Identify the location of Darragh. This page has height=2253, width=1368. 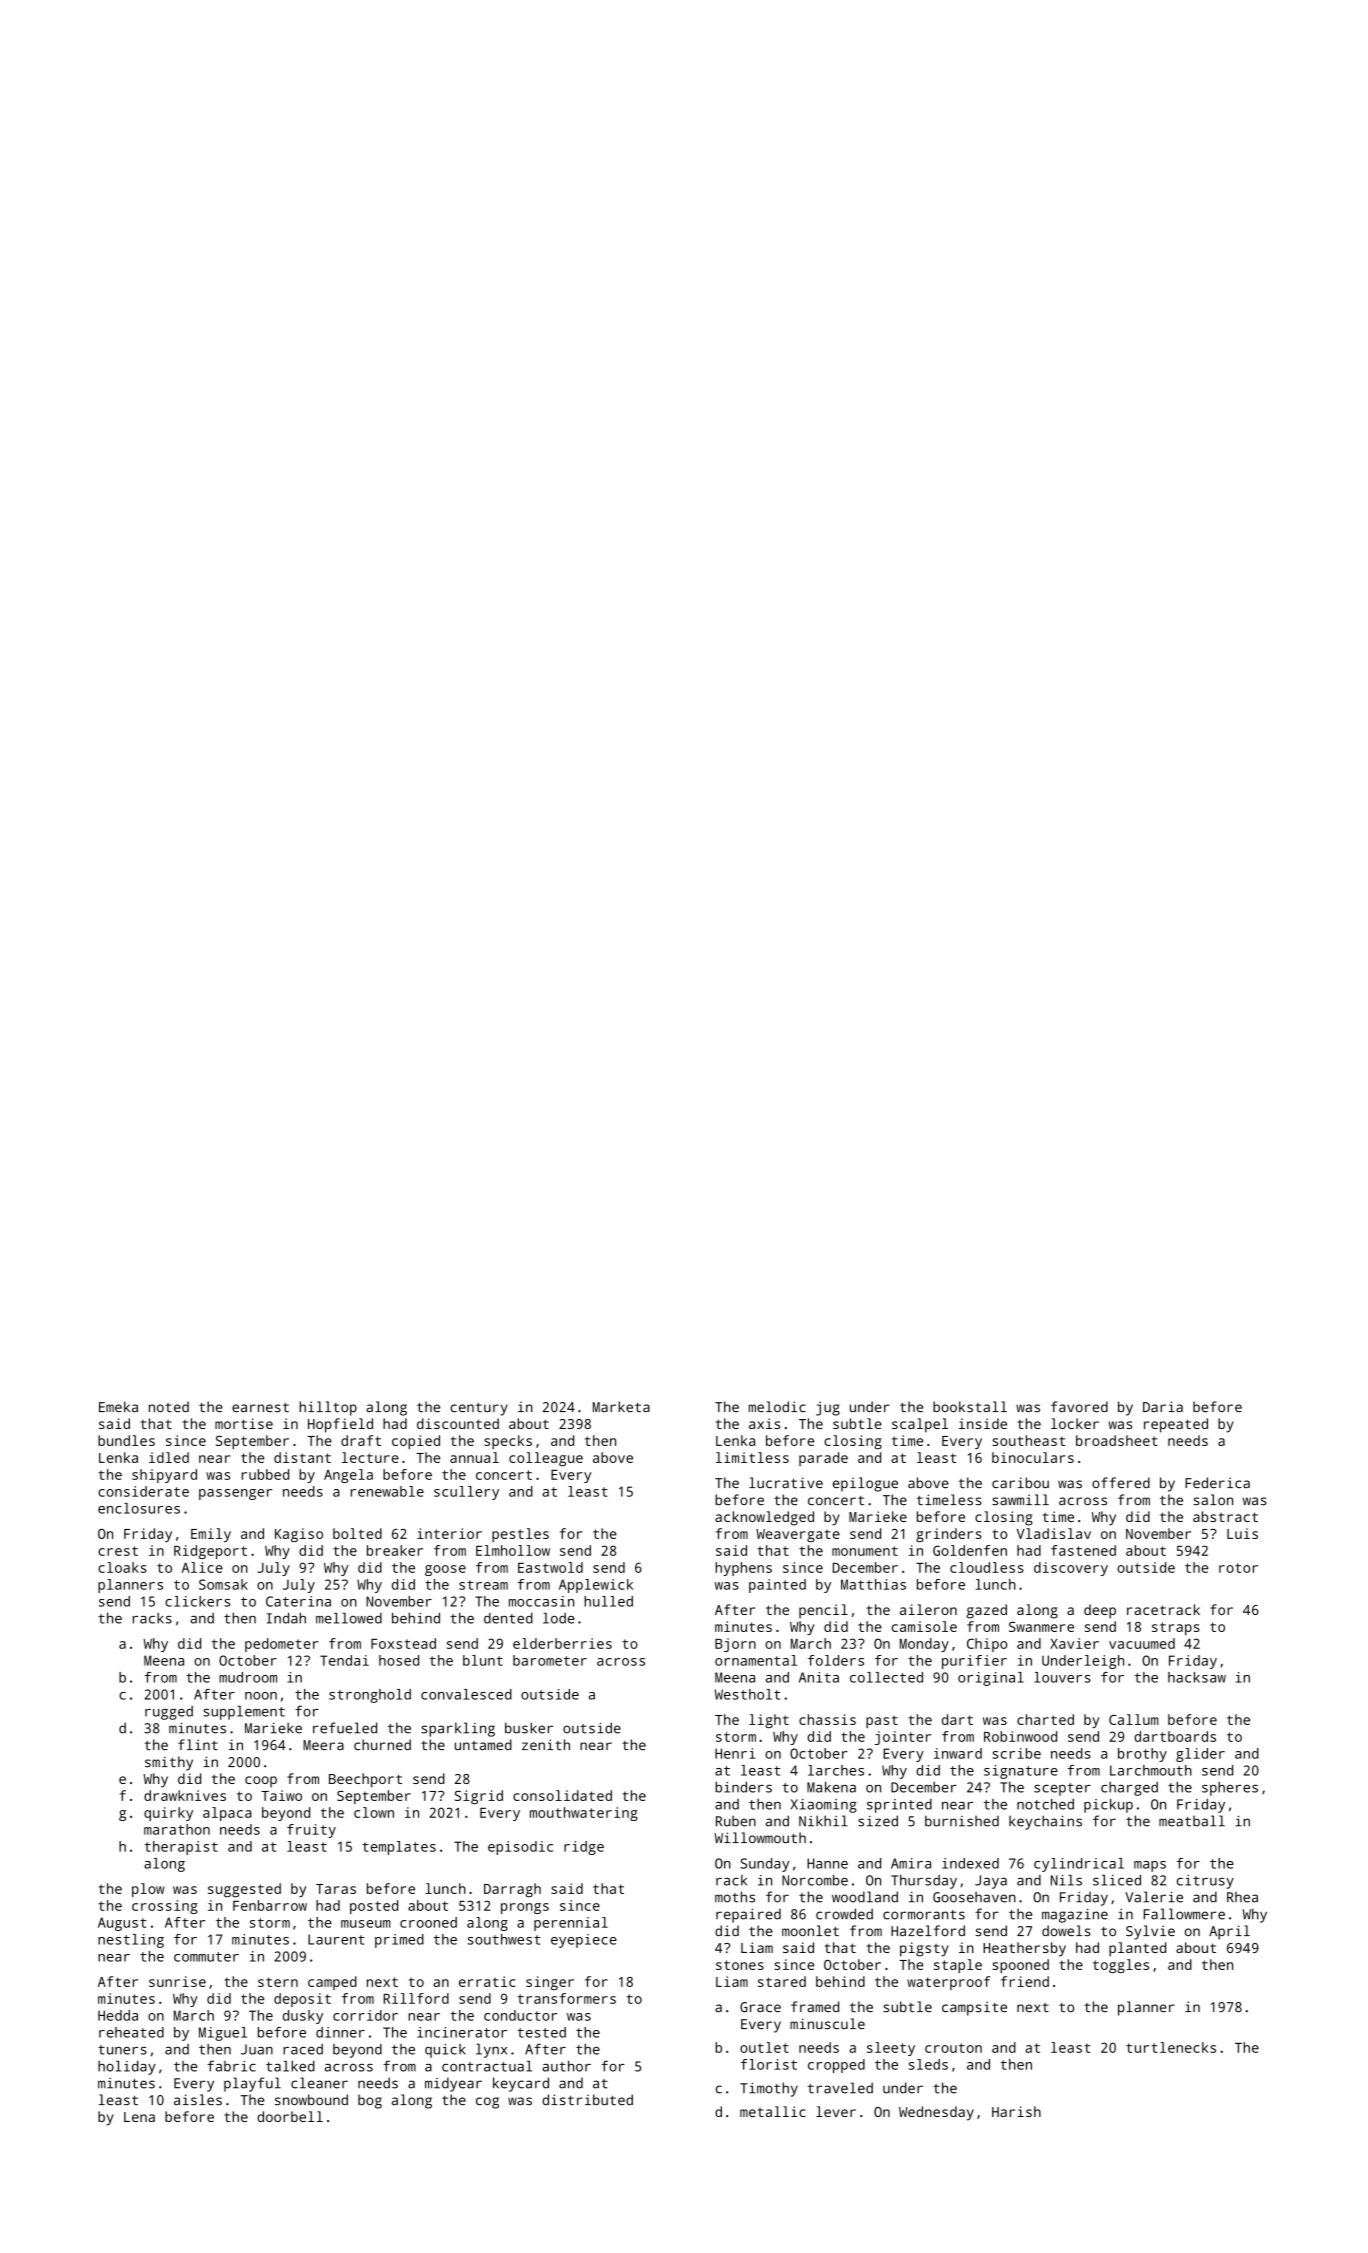
(512, 1890).
